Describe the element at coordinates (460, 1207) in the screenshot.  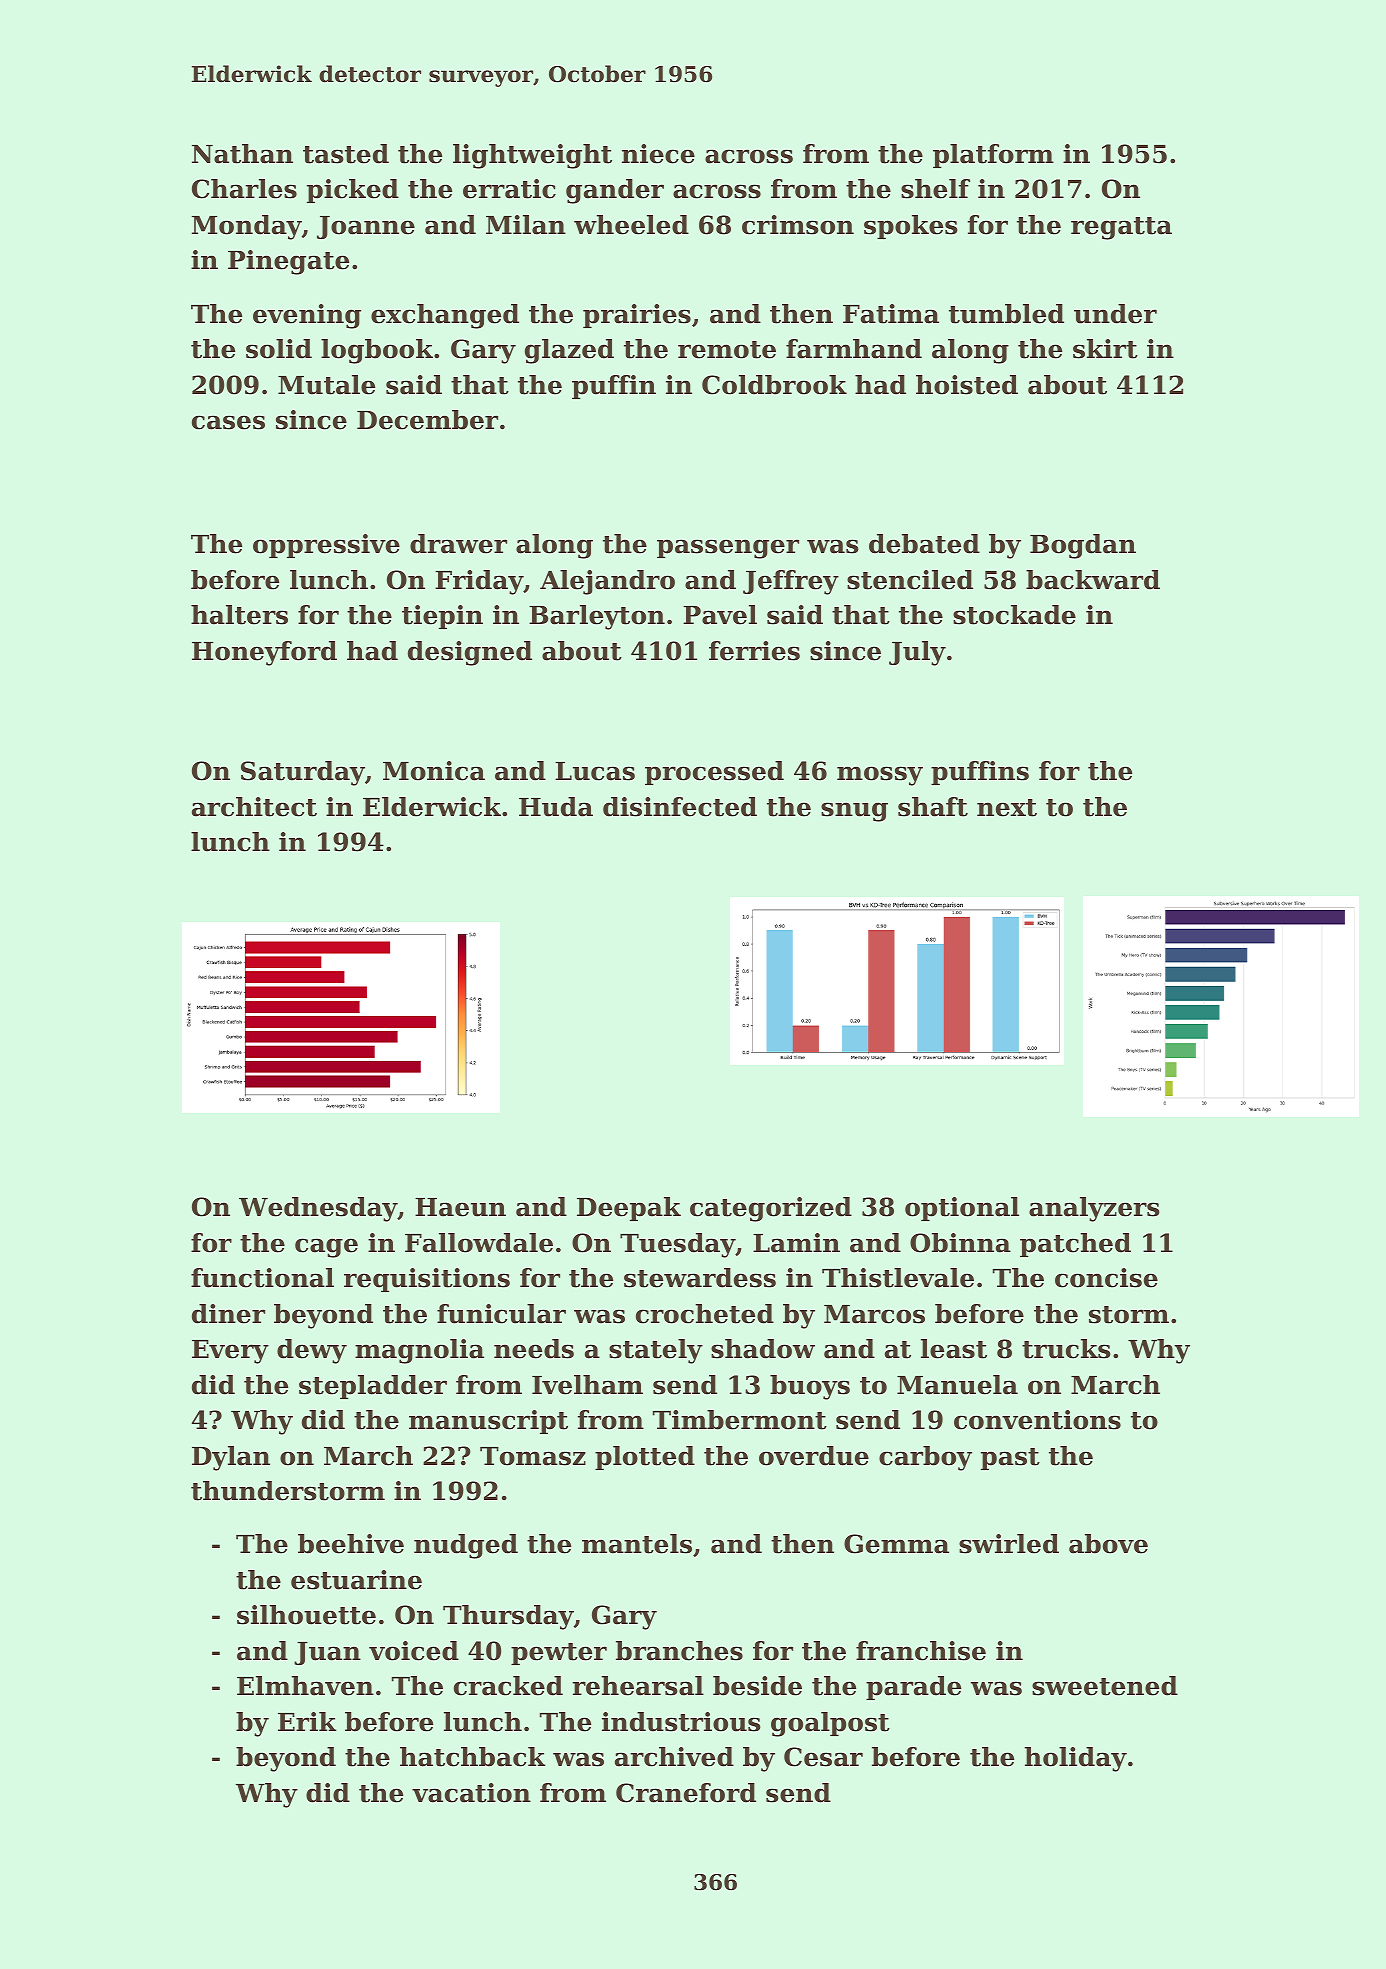
I see `Haeun` at that location.
